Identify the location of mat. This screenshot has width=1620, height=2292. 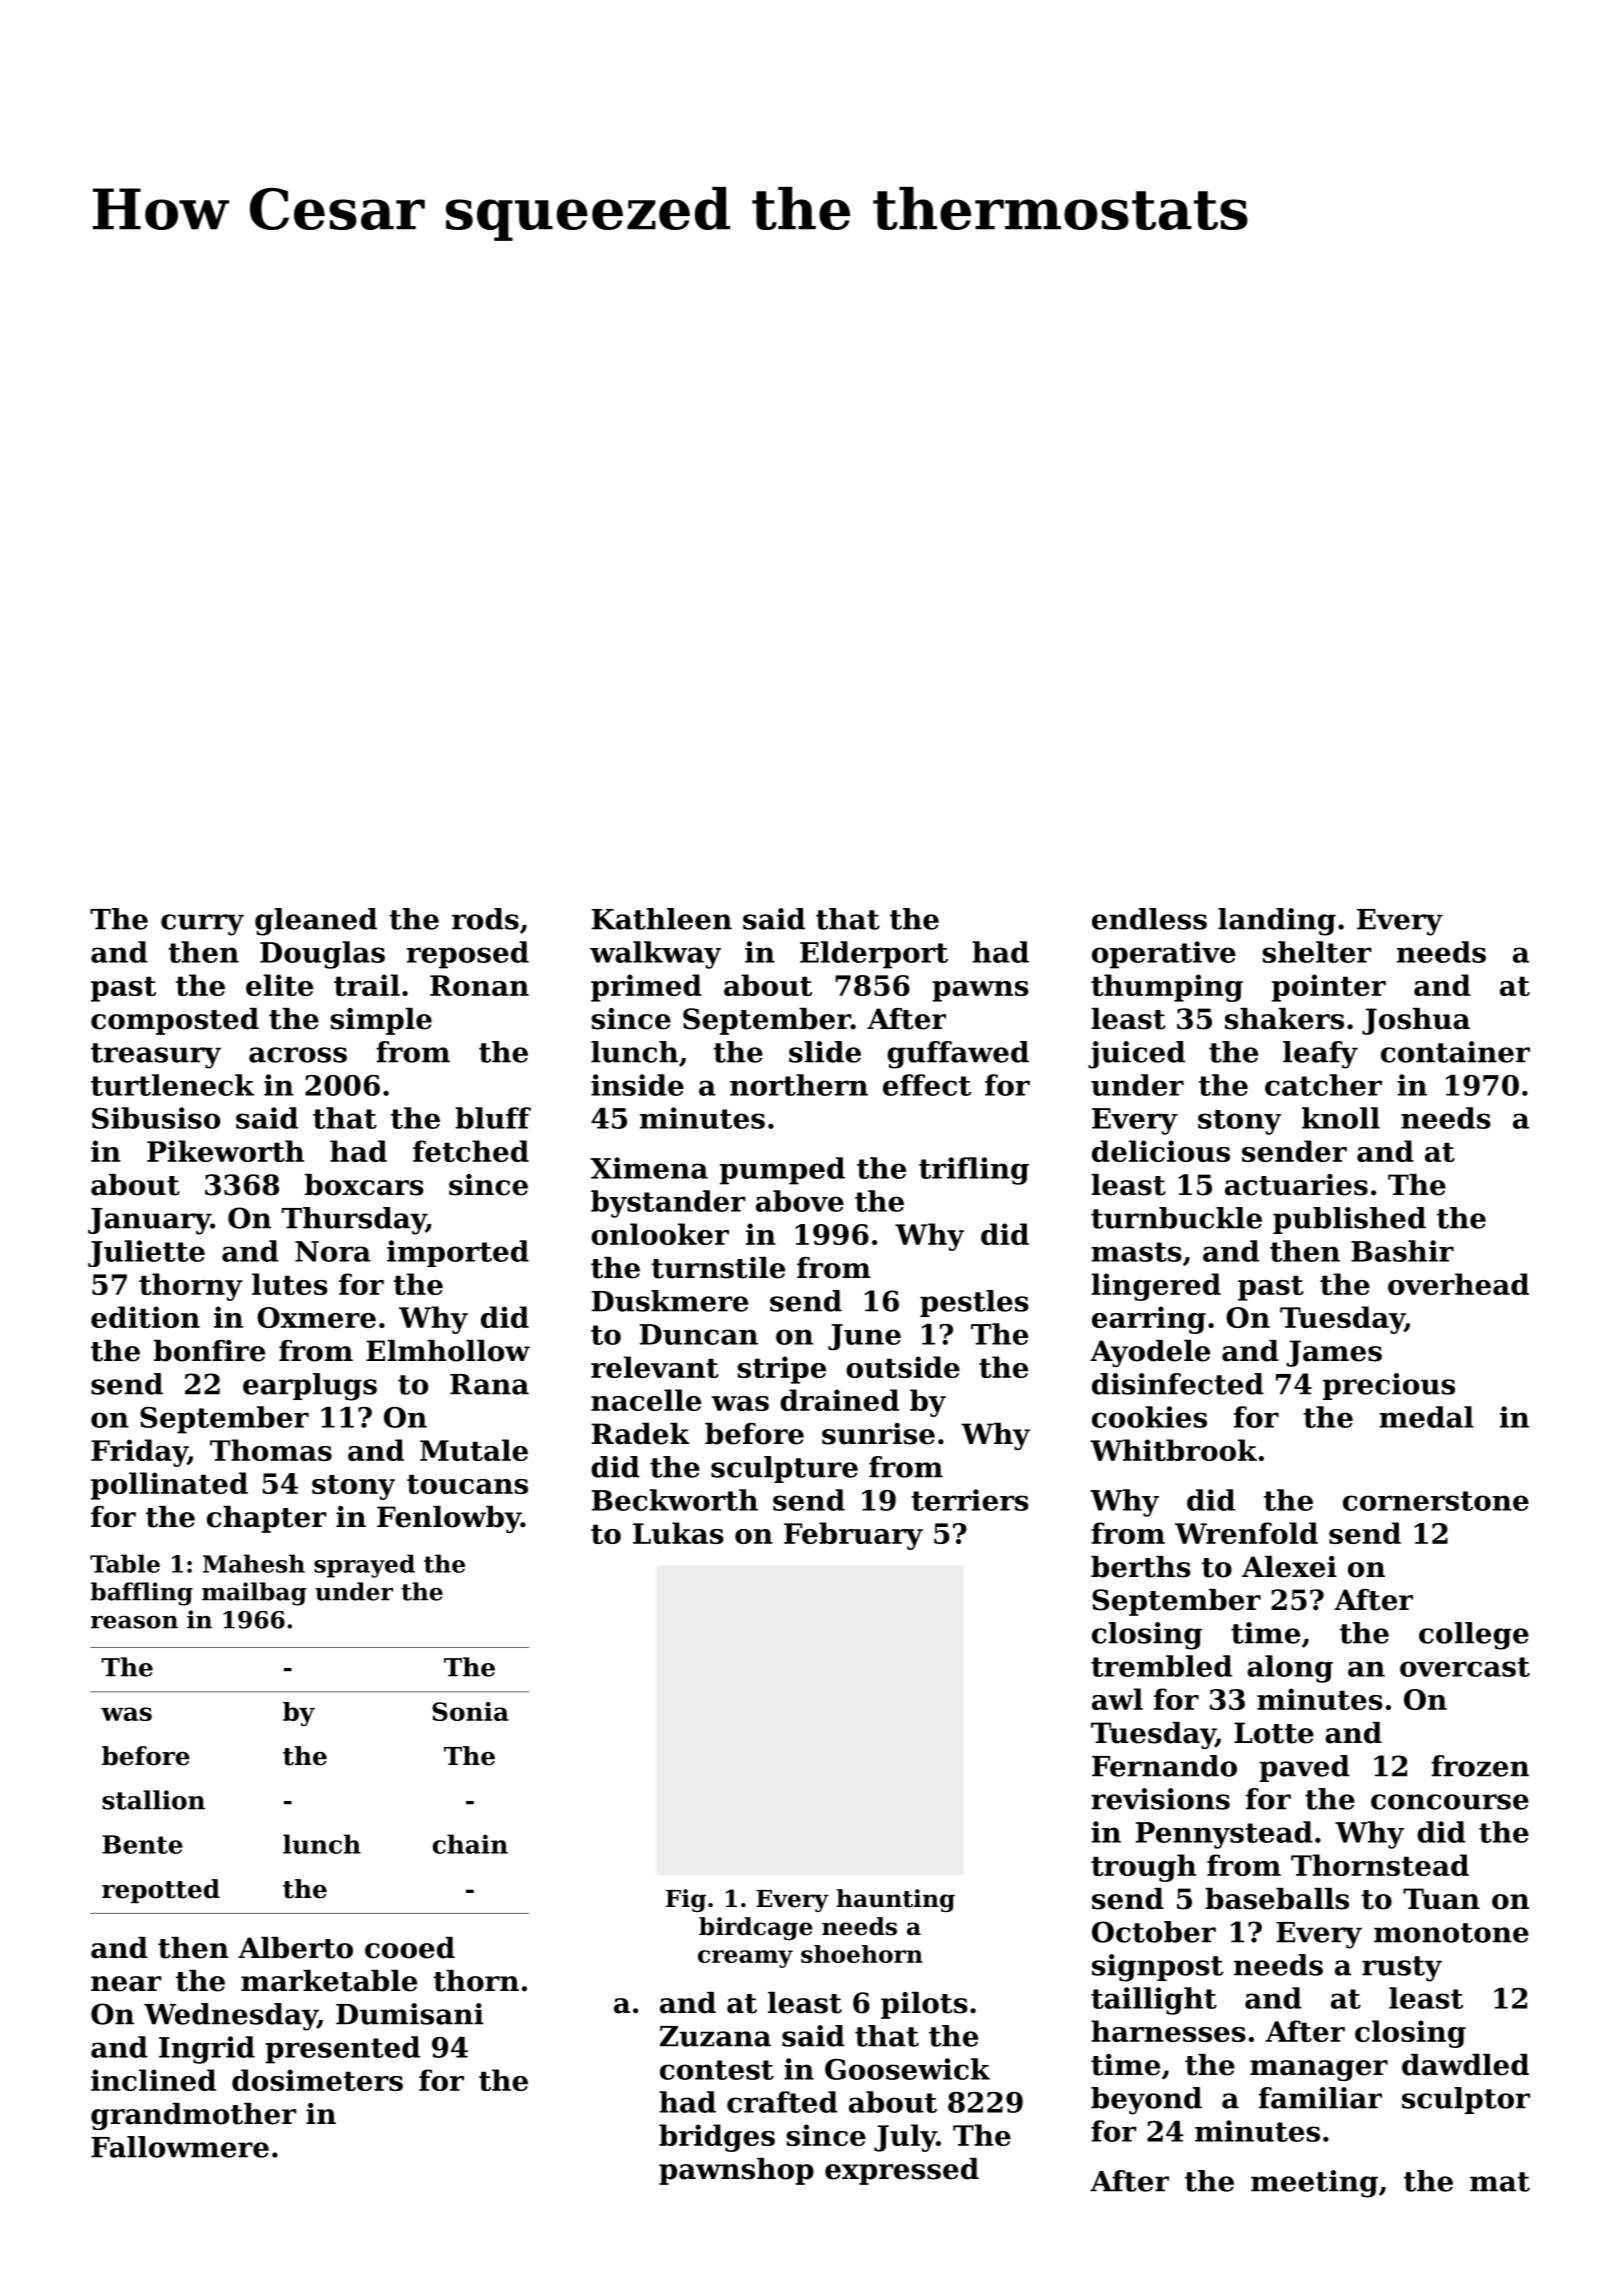
(1500, 2182).
